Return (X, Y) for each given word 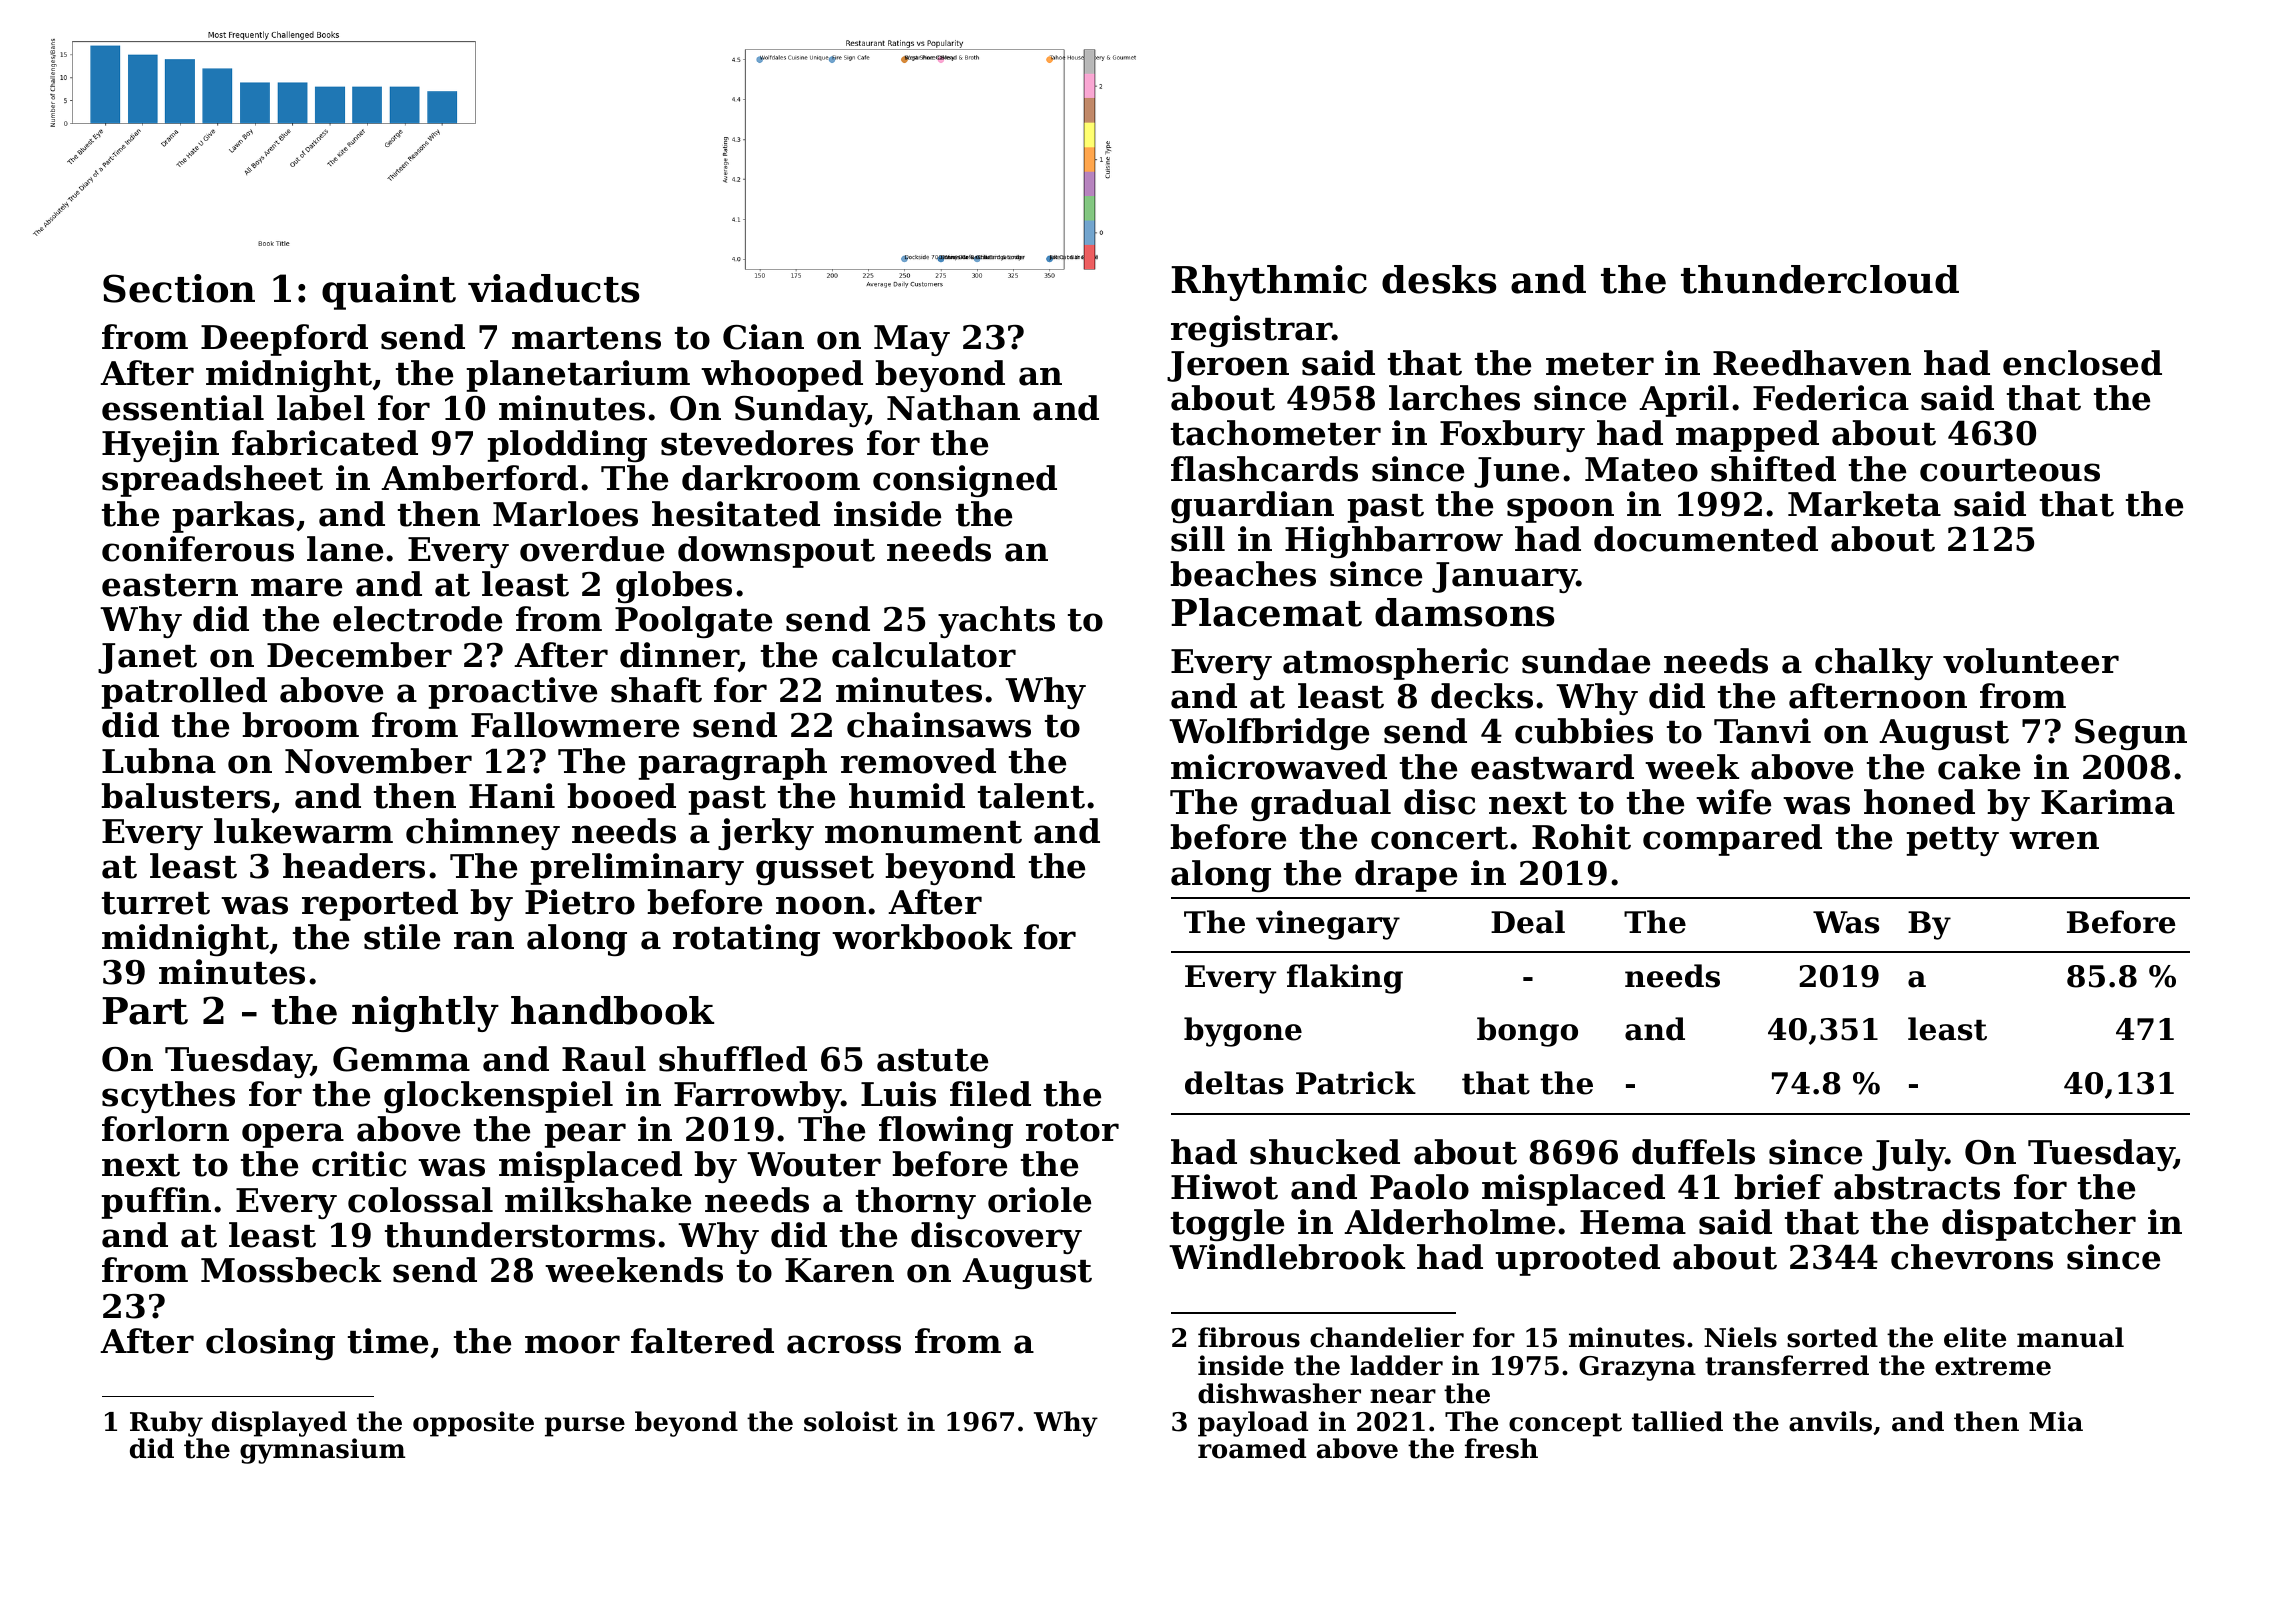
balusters (185, 796)
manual (2070, 1337)
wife (1733, 802)
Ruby (166, 1424)
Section (179, 288)
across (844, 1344)
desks (1439, 279)
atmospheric (1395, 664)
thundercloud (1820, 279)
